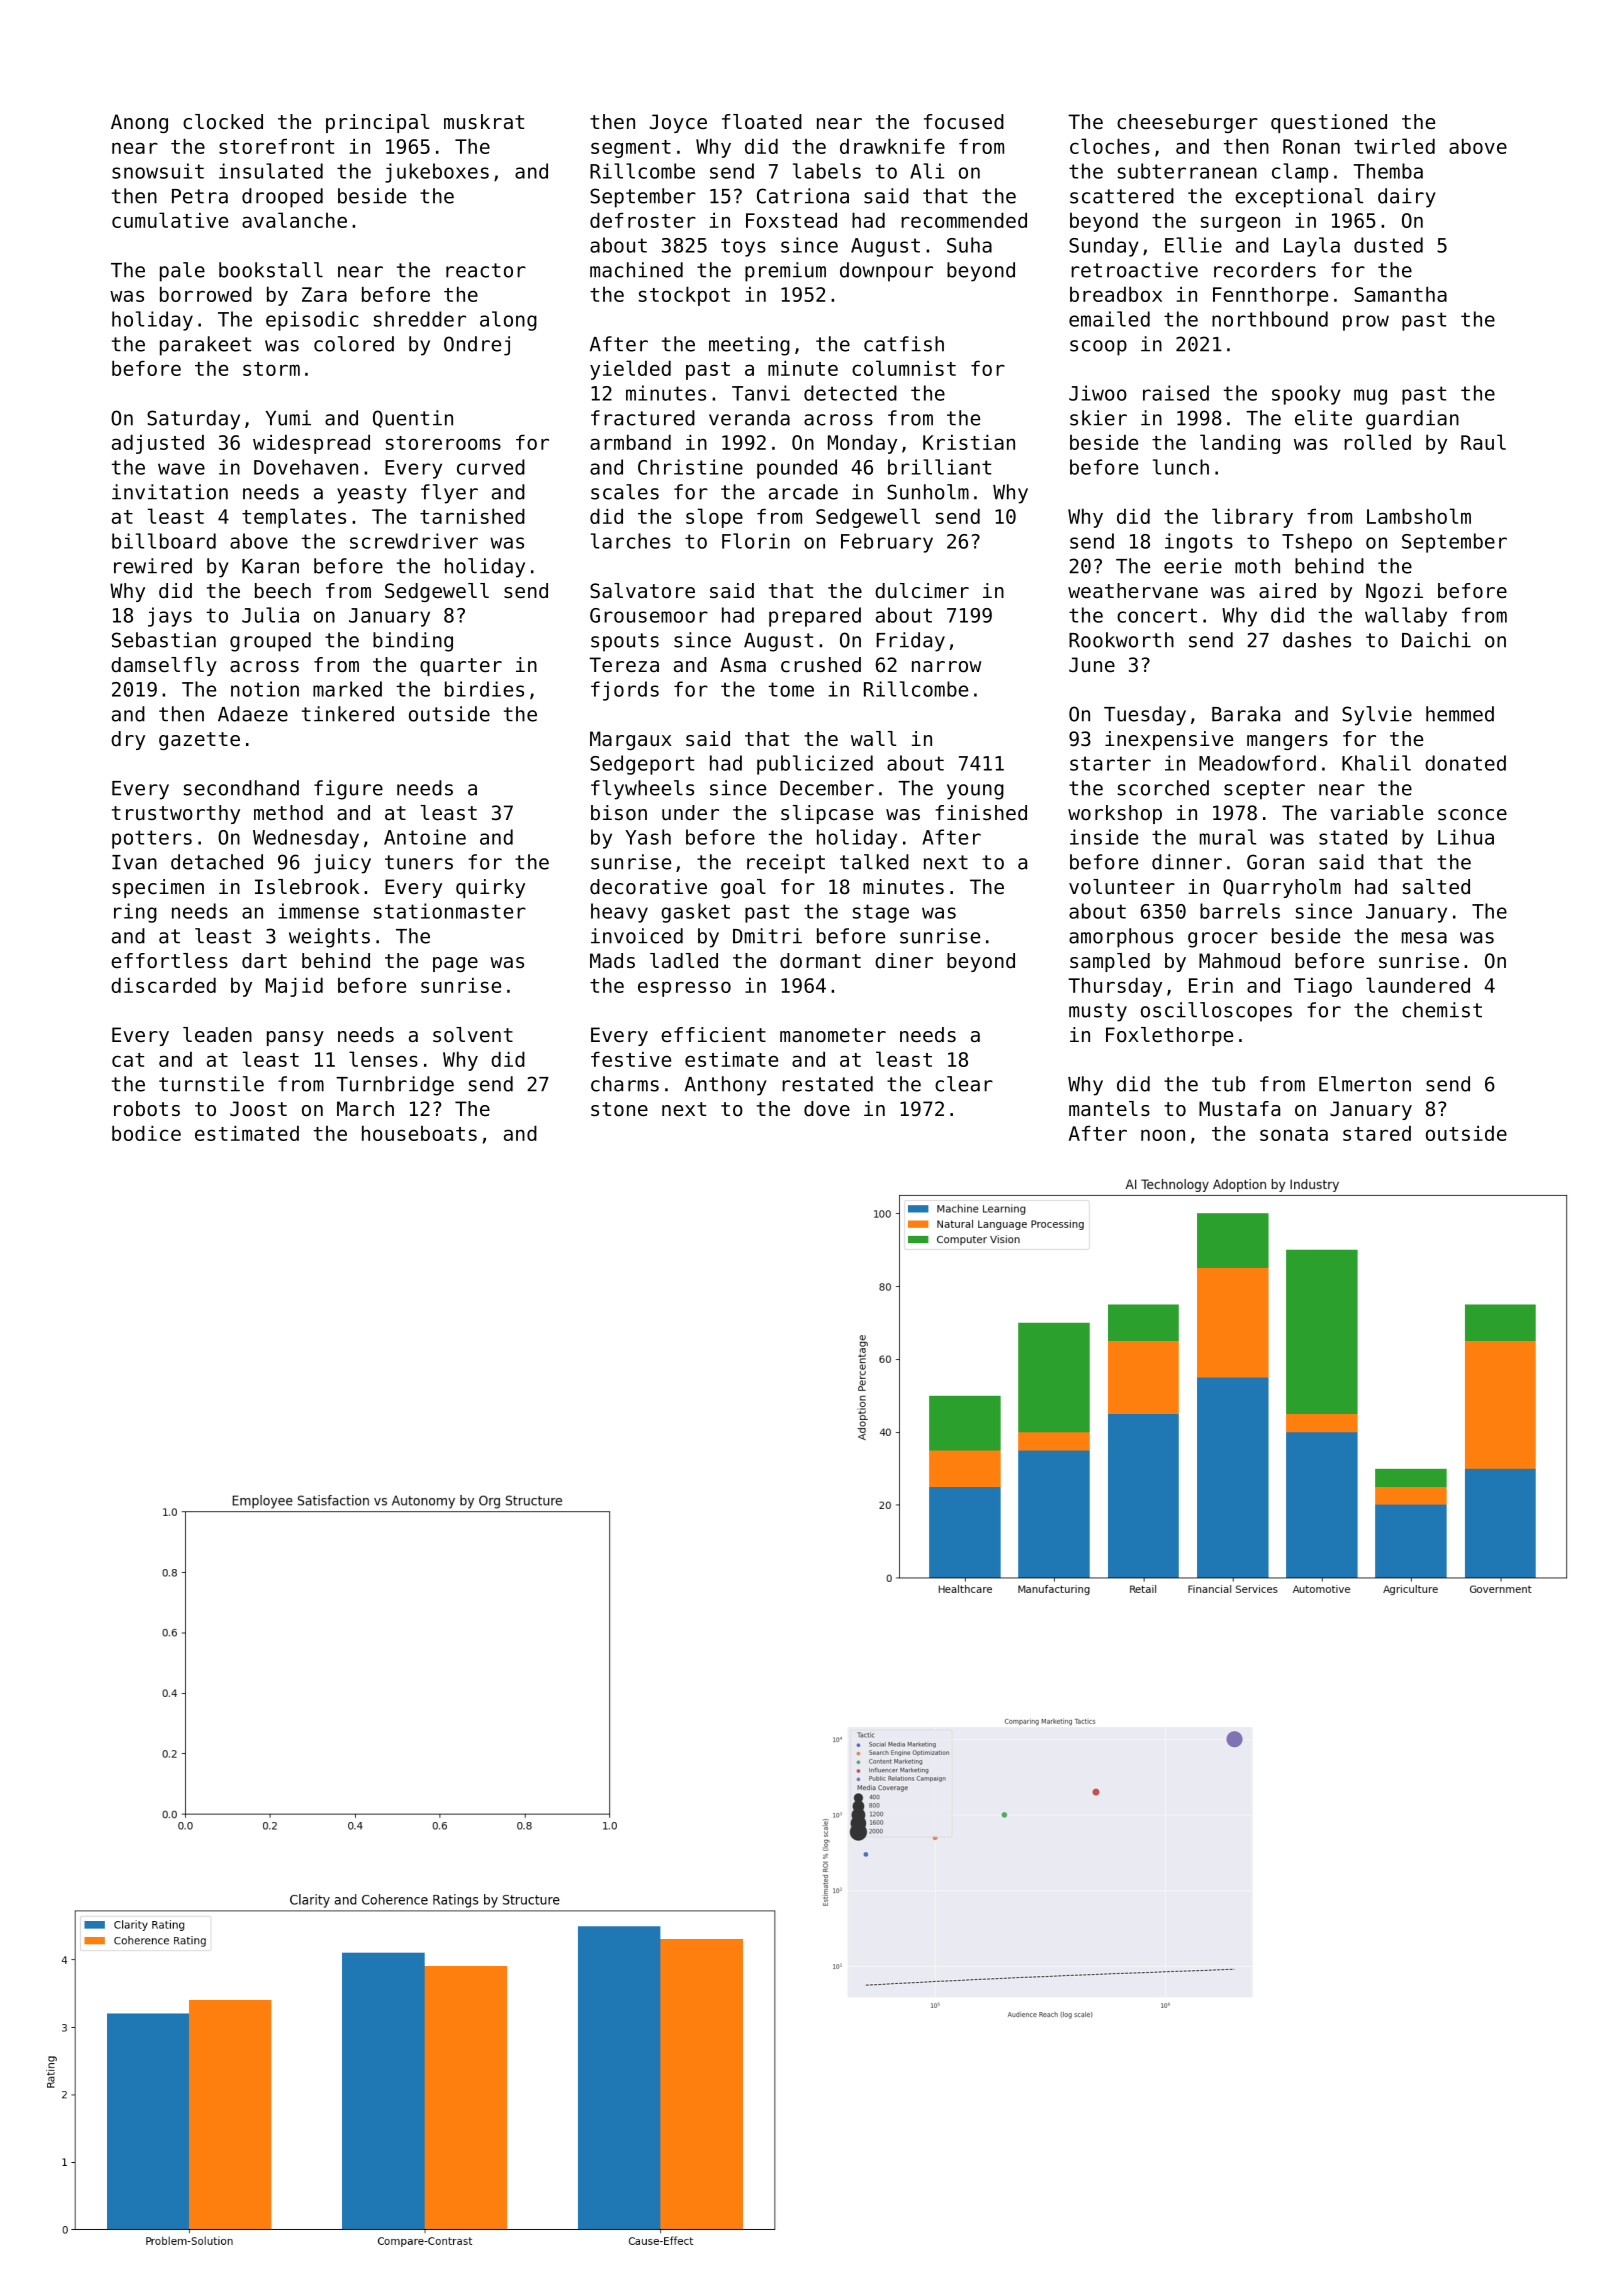 Image resolution: width=1620 pixels, height=2292 pixels. I want to click on Joost, so click(258, 1109).
